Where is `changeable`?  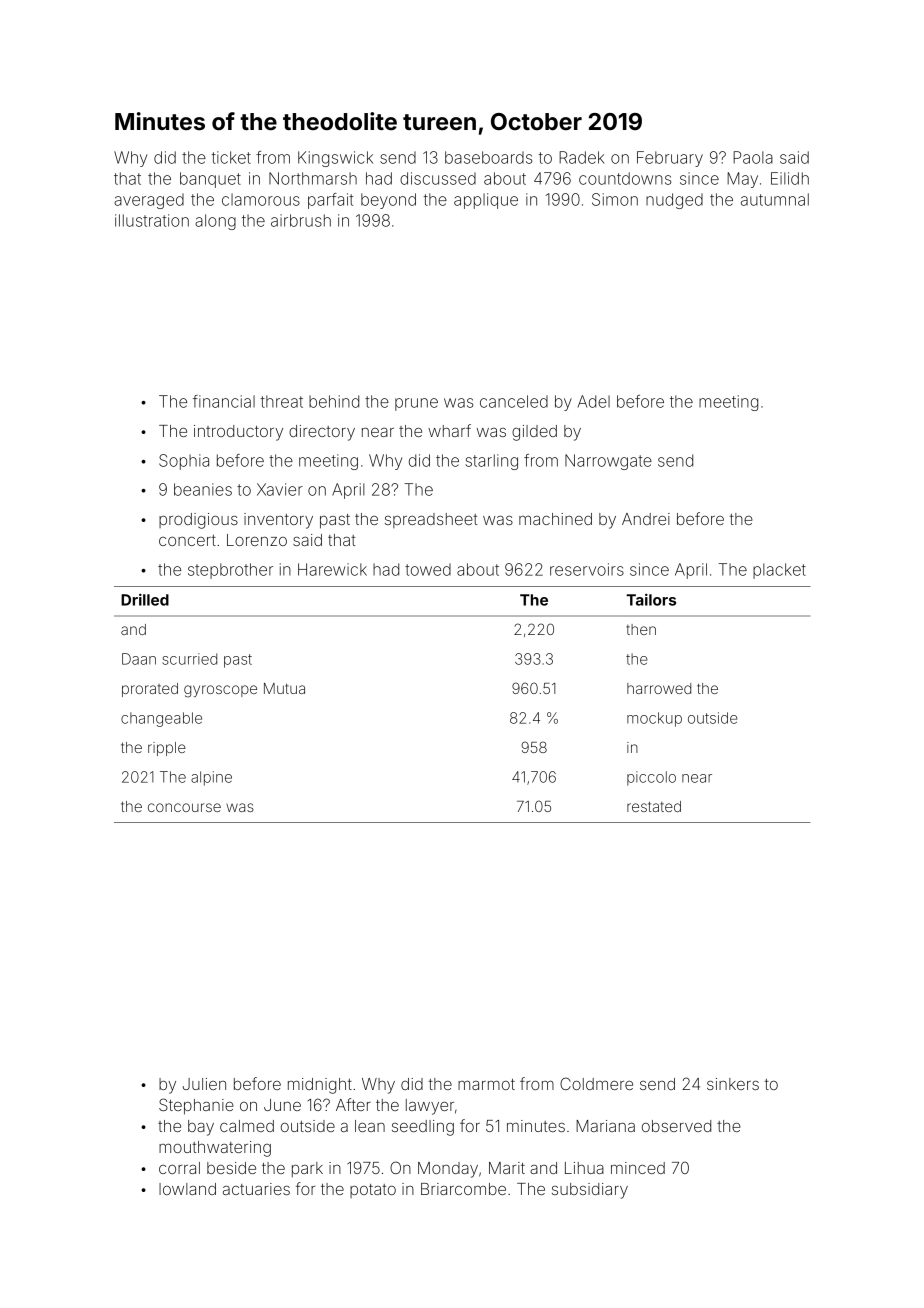
changeable is located at coordinates (161, 719).
